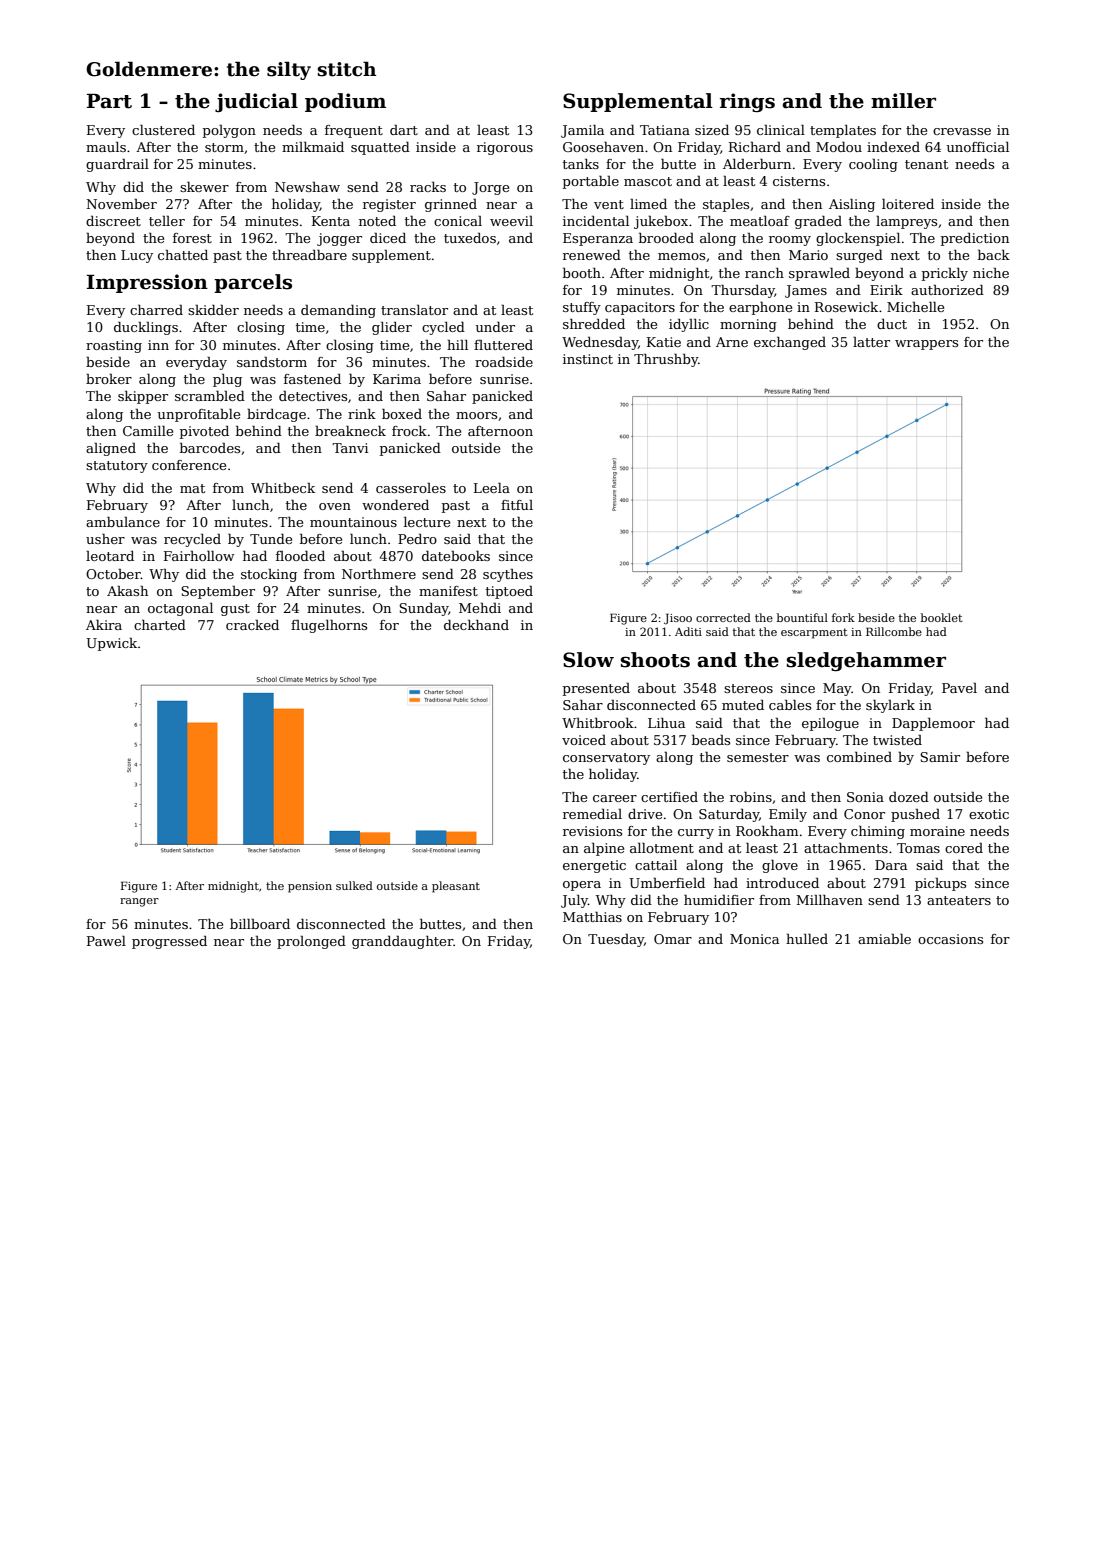 This screenshot has width=1096, height=1550. I want to click on Omar, so click(673, 939).
